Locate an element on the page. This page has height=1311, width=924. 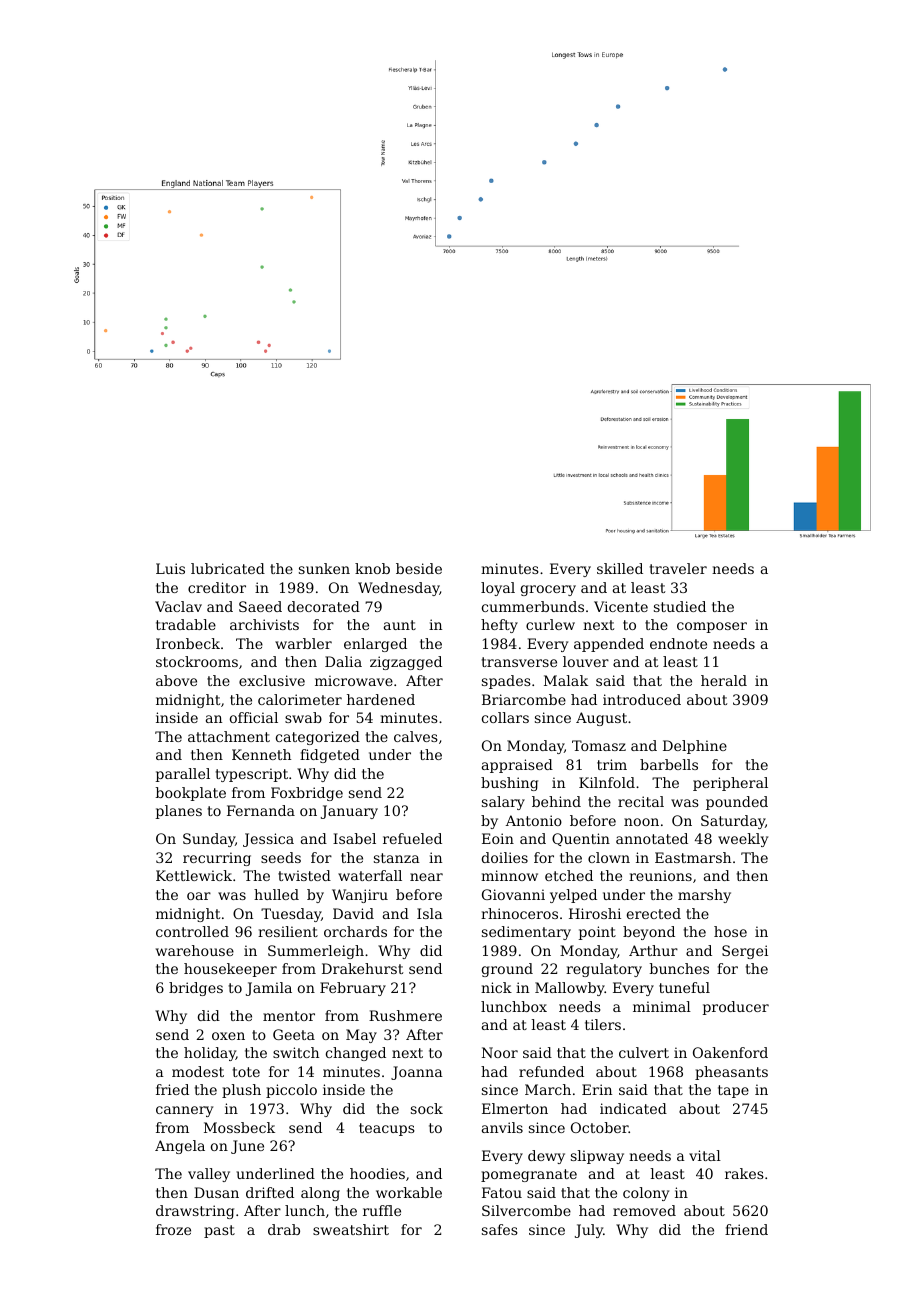
composer is located at coordinates (712, 627).
